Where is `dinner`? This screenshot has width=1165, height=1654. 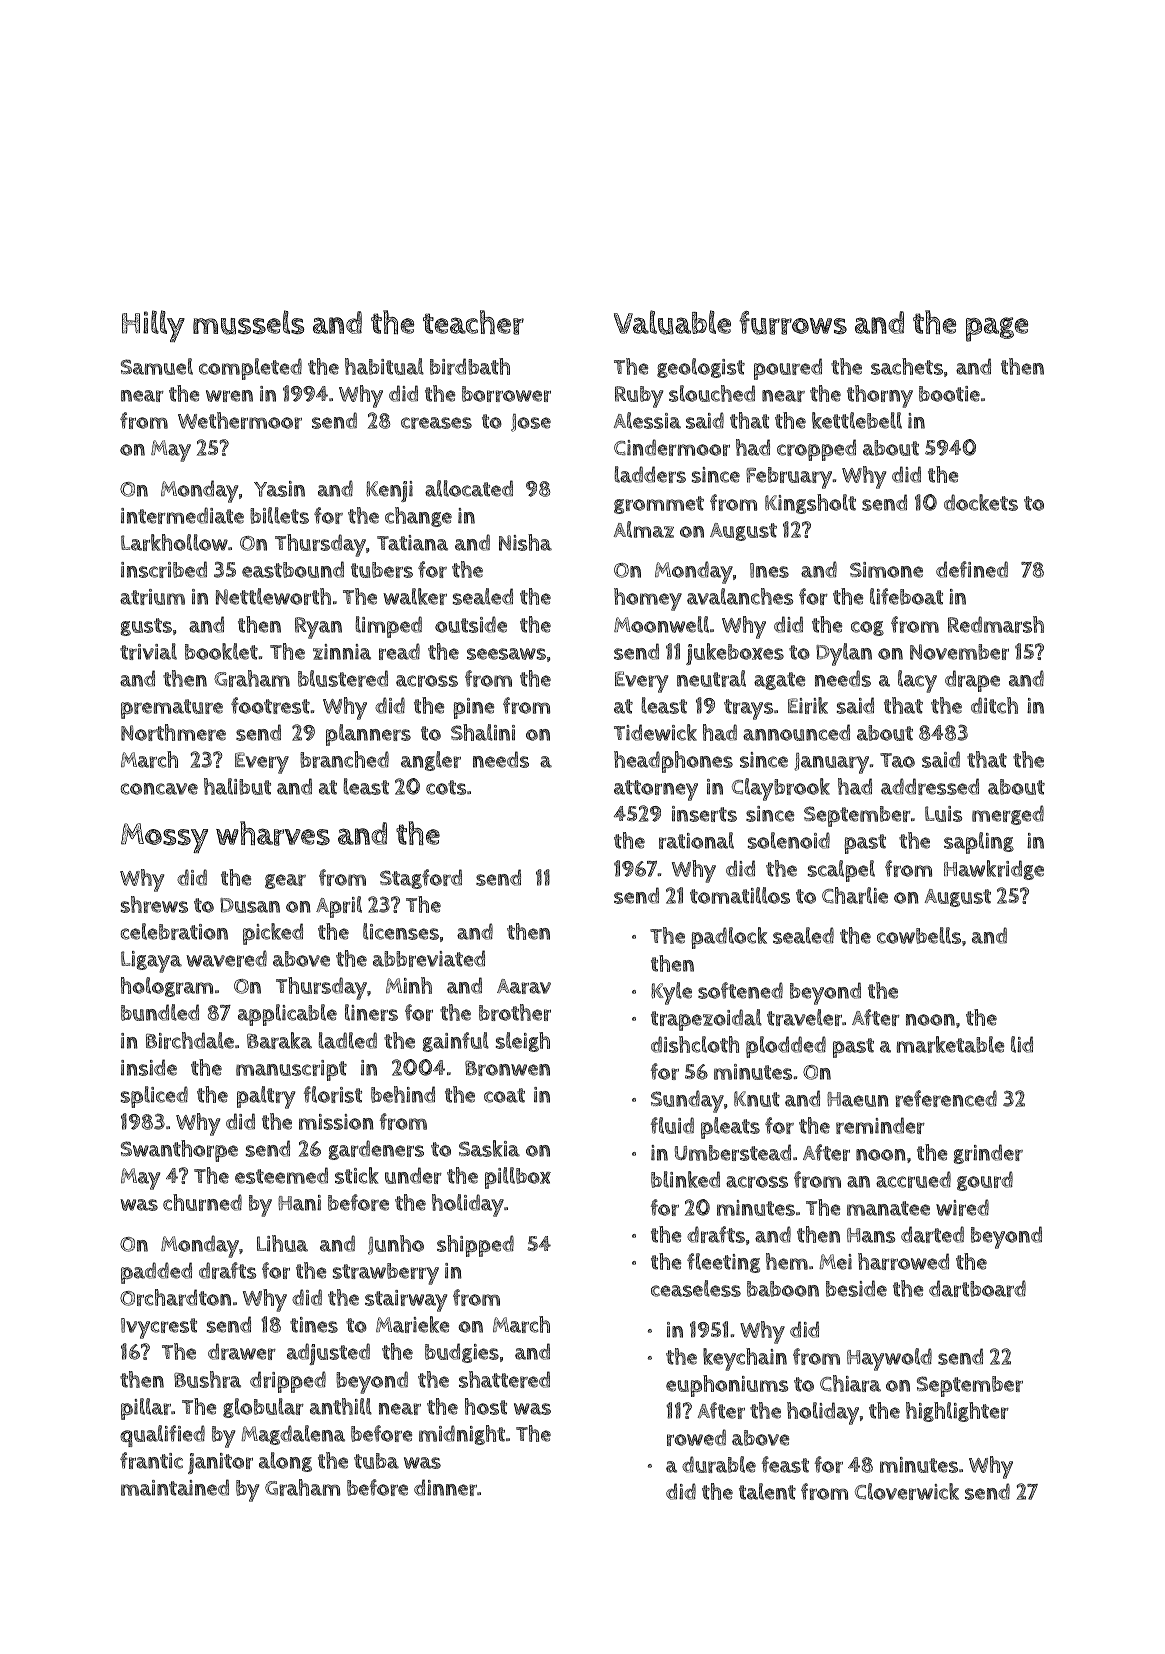
dinner is located at coordinates (445, 1487).
